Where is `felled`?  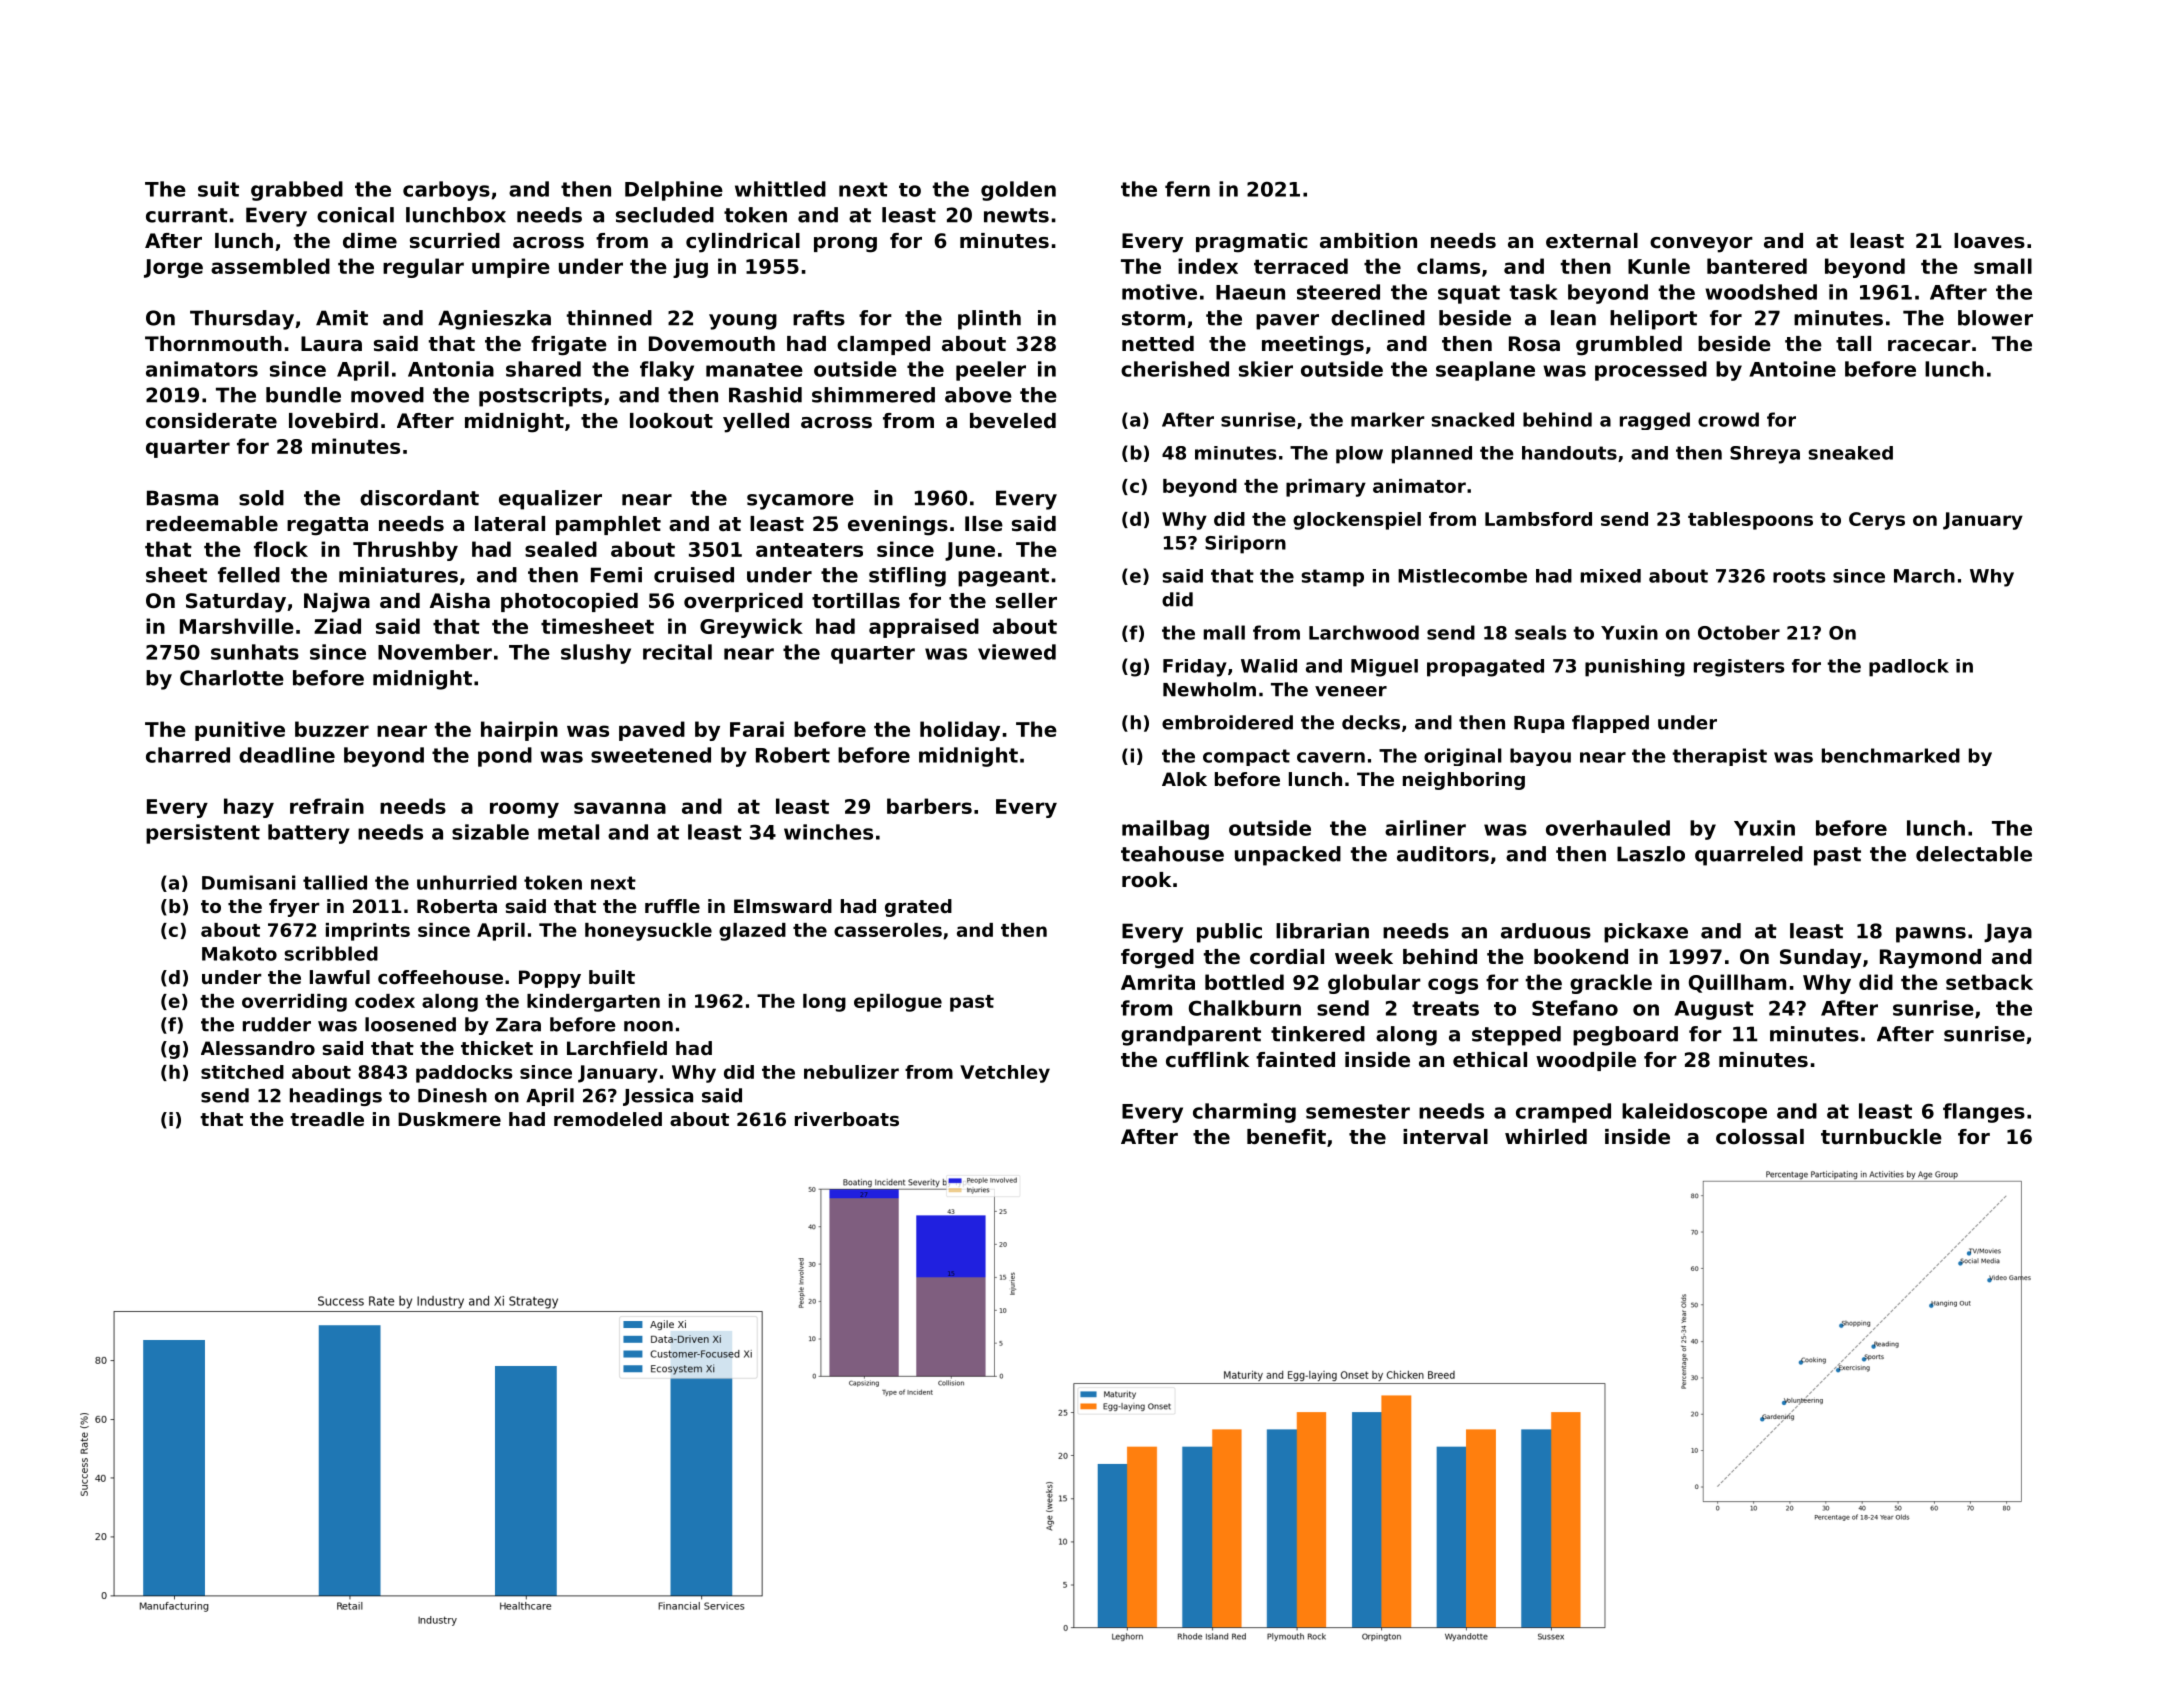 felled is located at coordinates (249, 575).
